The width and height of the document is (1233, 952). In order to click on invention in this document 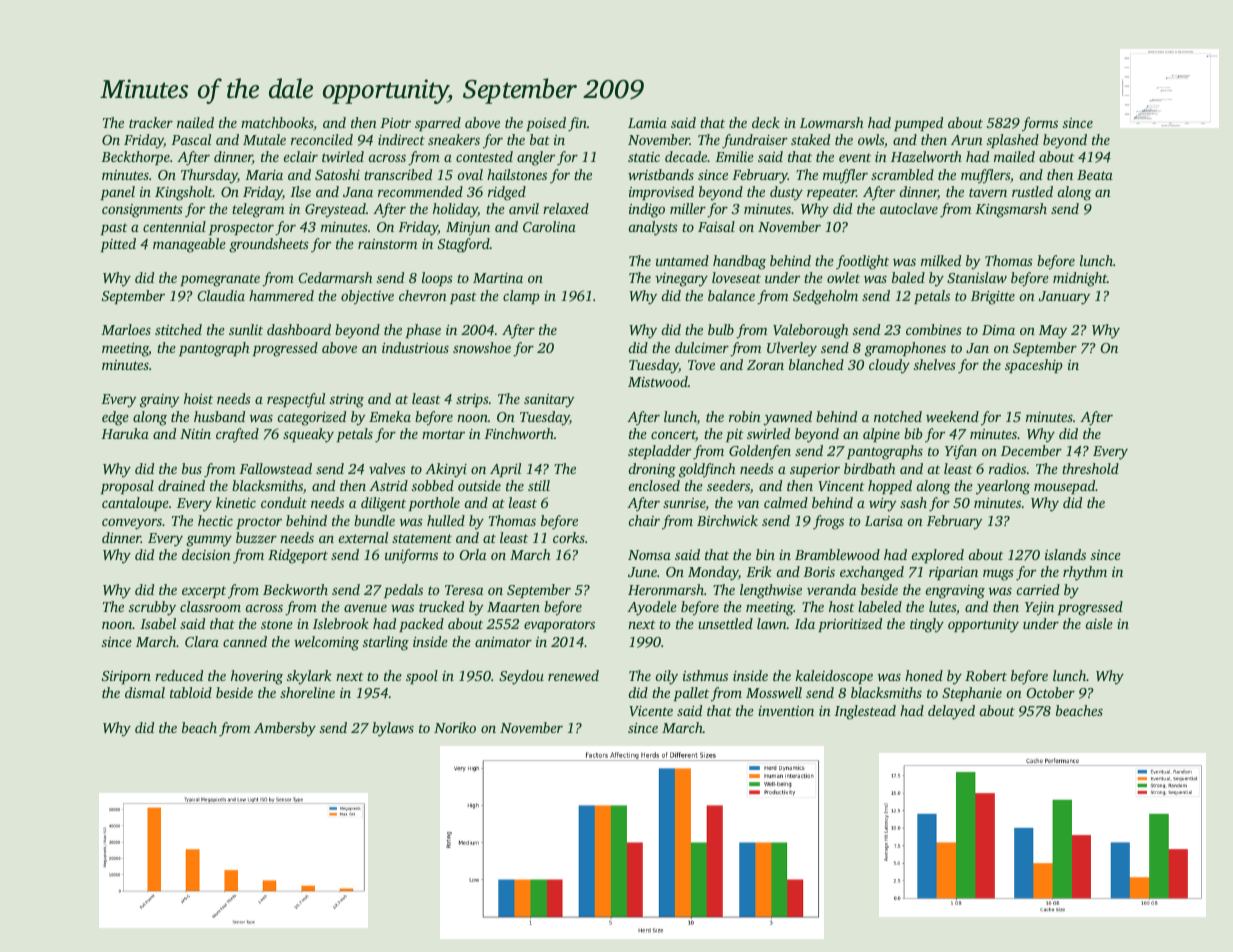, I will do `click(786, 711)`.
